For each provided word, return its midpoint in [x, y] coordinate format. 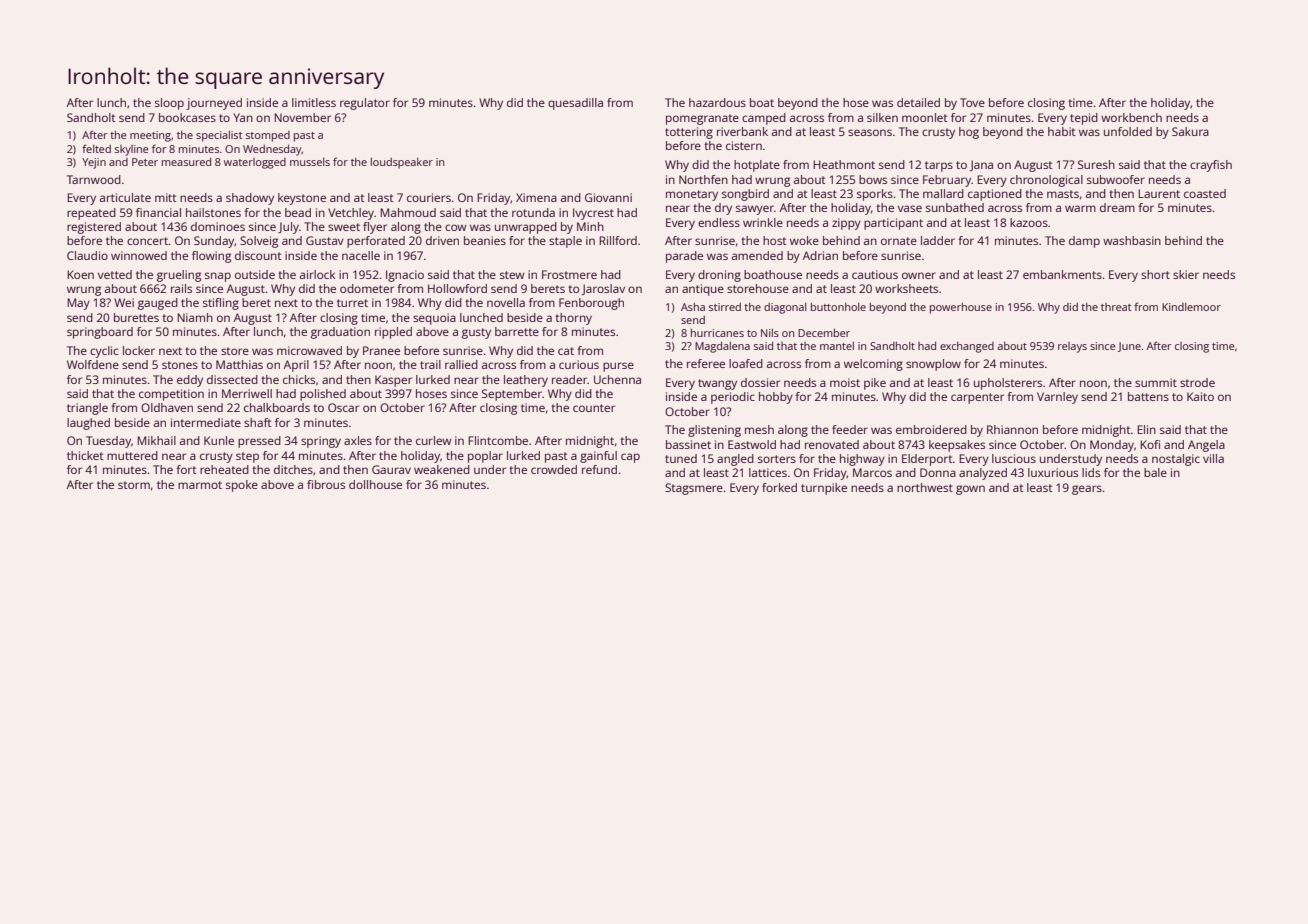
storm [134, 485]
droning [719, 276]
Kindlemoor [1191, 307]
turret [352, 303]
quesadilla [575, 104]
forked [779, 487]
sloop [169, 104]
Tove [972, 102]
